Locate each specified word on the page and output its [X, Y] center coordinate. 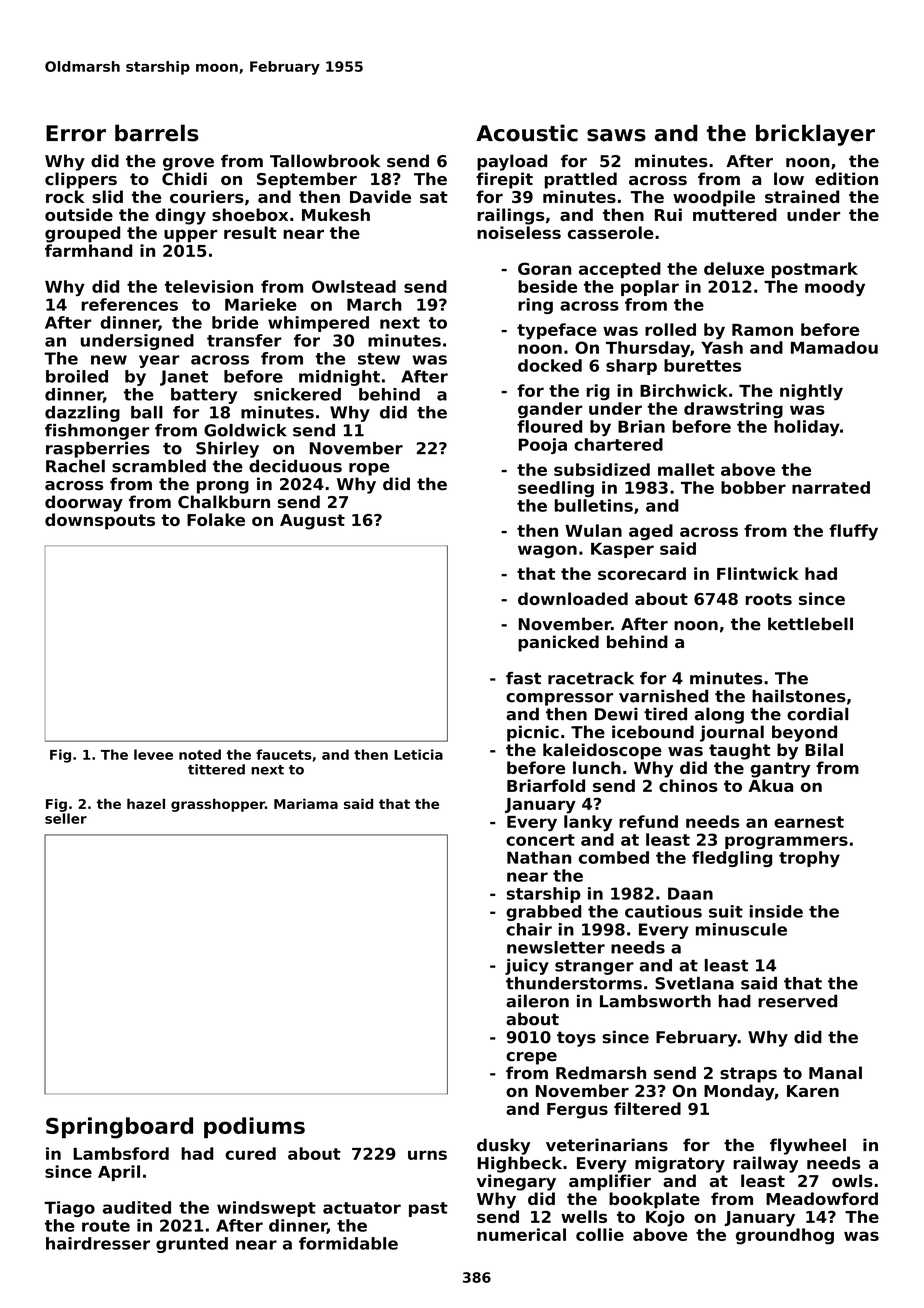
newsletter [556, 947]
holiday [807, 428]
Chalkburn [224, 501]
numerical [521, 1234]
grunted [192, 1245]
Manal [835, 1072]
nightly [811, 392]
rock [65, 196]
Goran [544, 268]
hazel [146, 803]
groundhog [785, 1236]
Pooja [543, 446]
